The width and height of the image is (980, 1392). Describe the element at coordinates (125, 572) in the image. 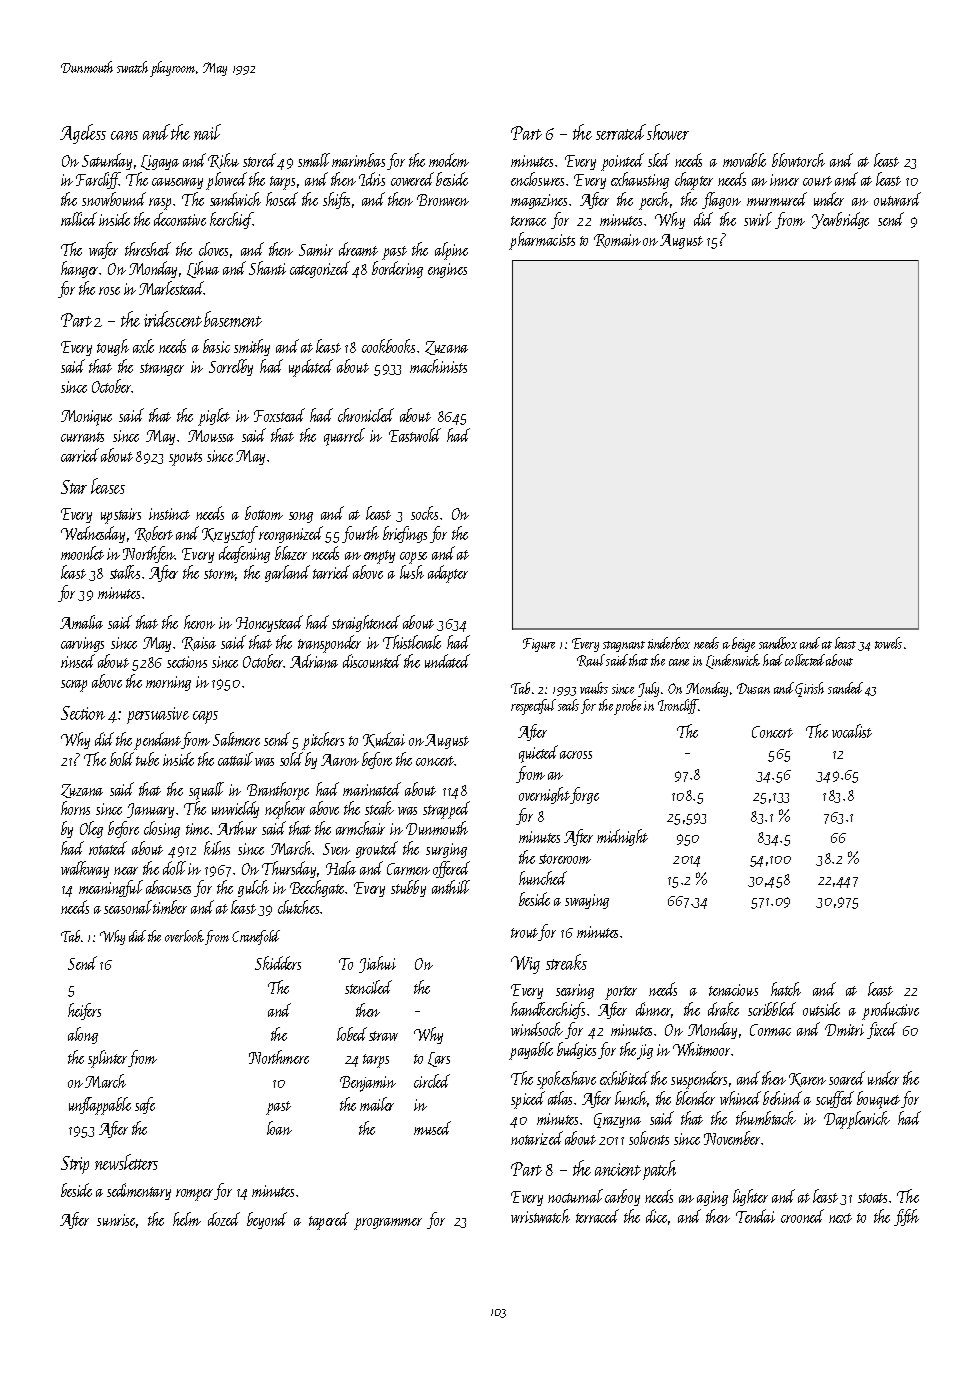

I see `stalks` at that location.
